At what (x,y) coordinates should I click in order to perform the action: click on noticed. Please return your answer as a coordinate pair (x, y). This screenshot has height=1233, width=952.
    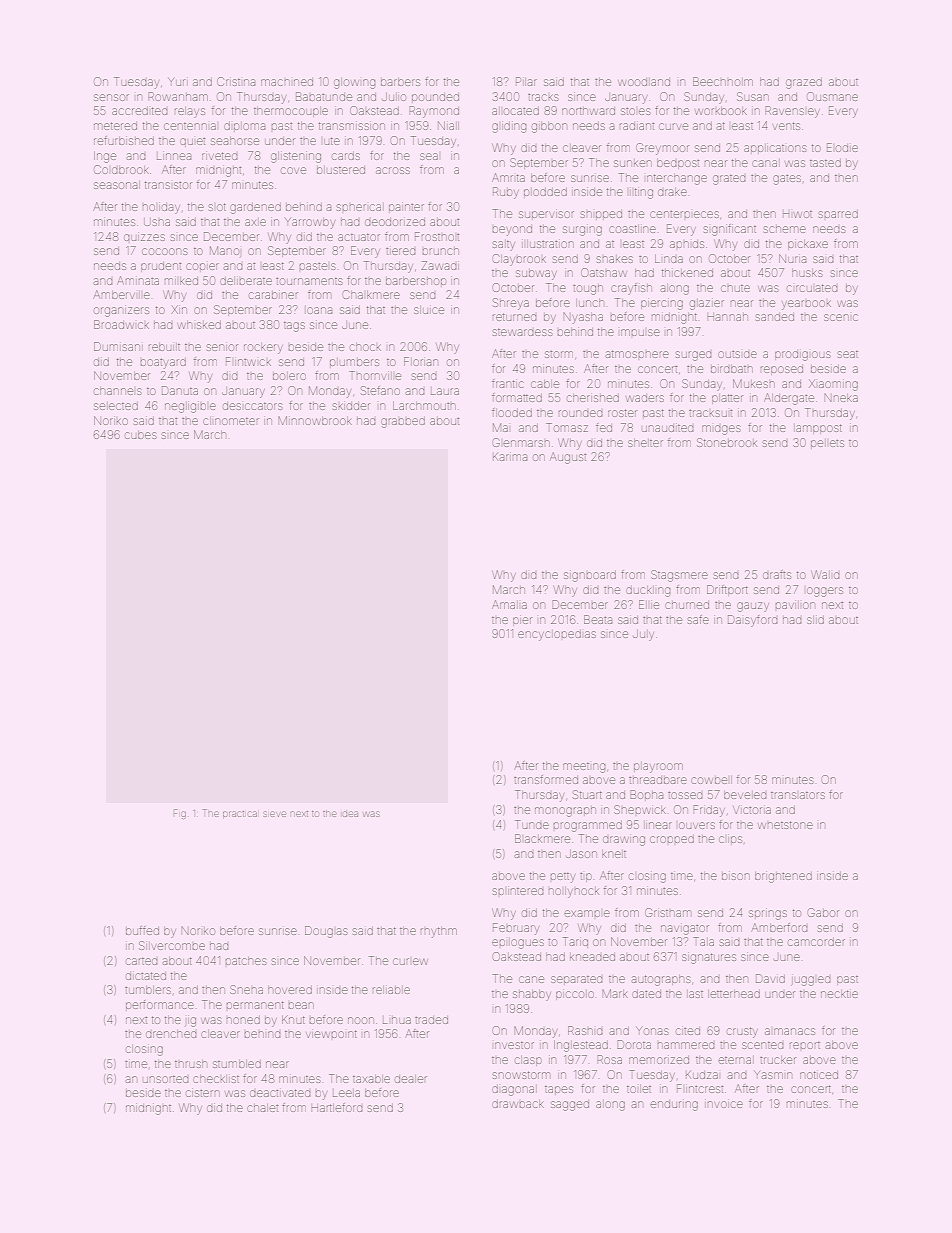
    Looking at the image, I should click on (819, 1075).
